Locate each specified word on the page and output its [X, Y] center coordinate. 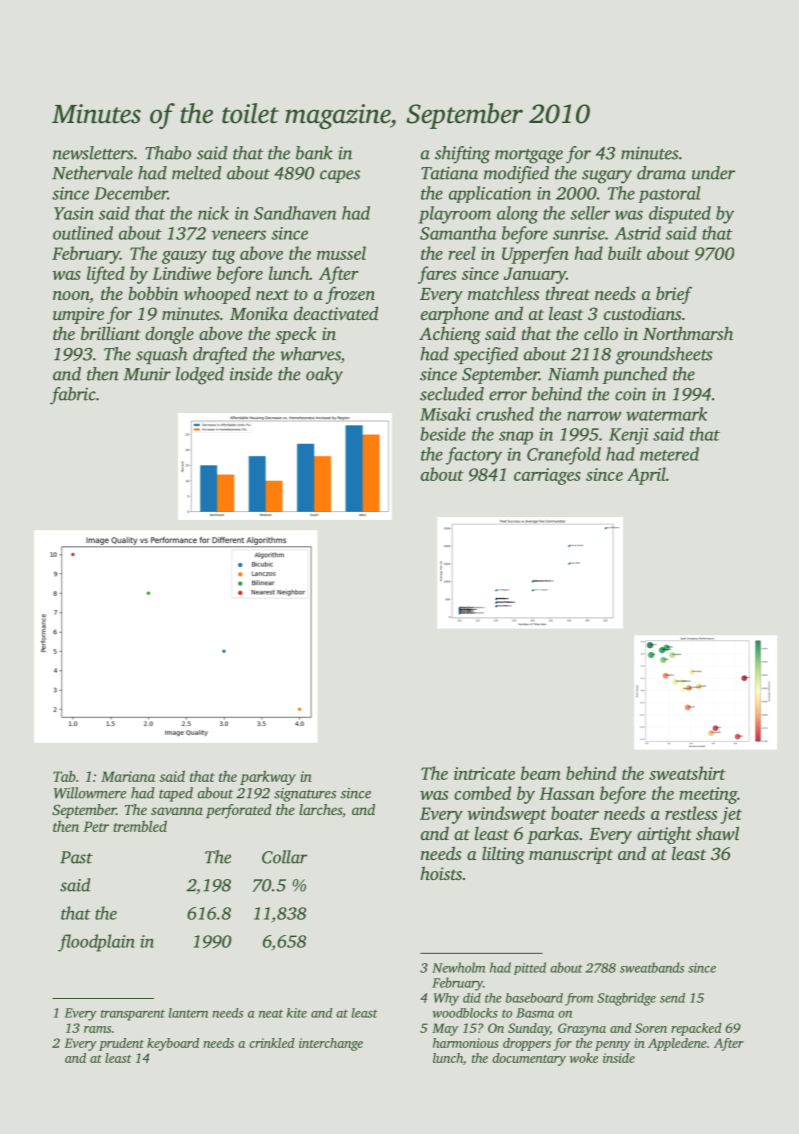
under [713, 173]
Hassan [567, 793]
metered [669, 454]
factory [474, 456]
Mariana [128, 776]
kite [297, 1013]
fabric [73, 396]
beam [541, 773]
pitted [530, 968]
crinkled [272, 1043]
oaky [324, 376]
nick [213, 213]
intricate [484, 773]
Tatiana [449, 173]
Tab [64, 776]
